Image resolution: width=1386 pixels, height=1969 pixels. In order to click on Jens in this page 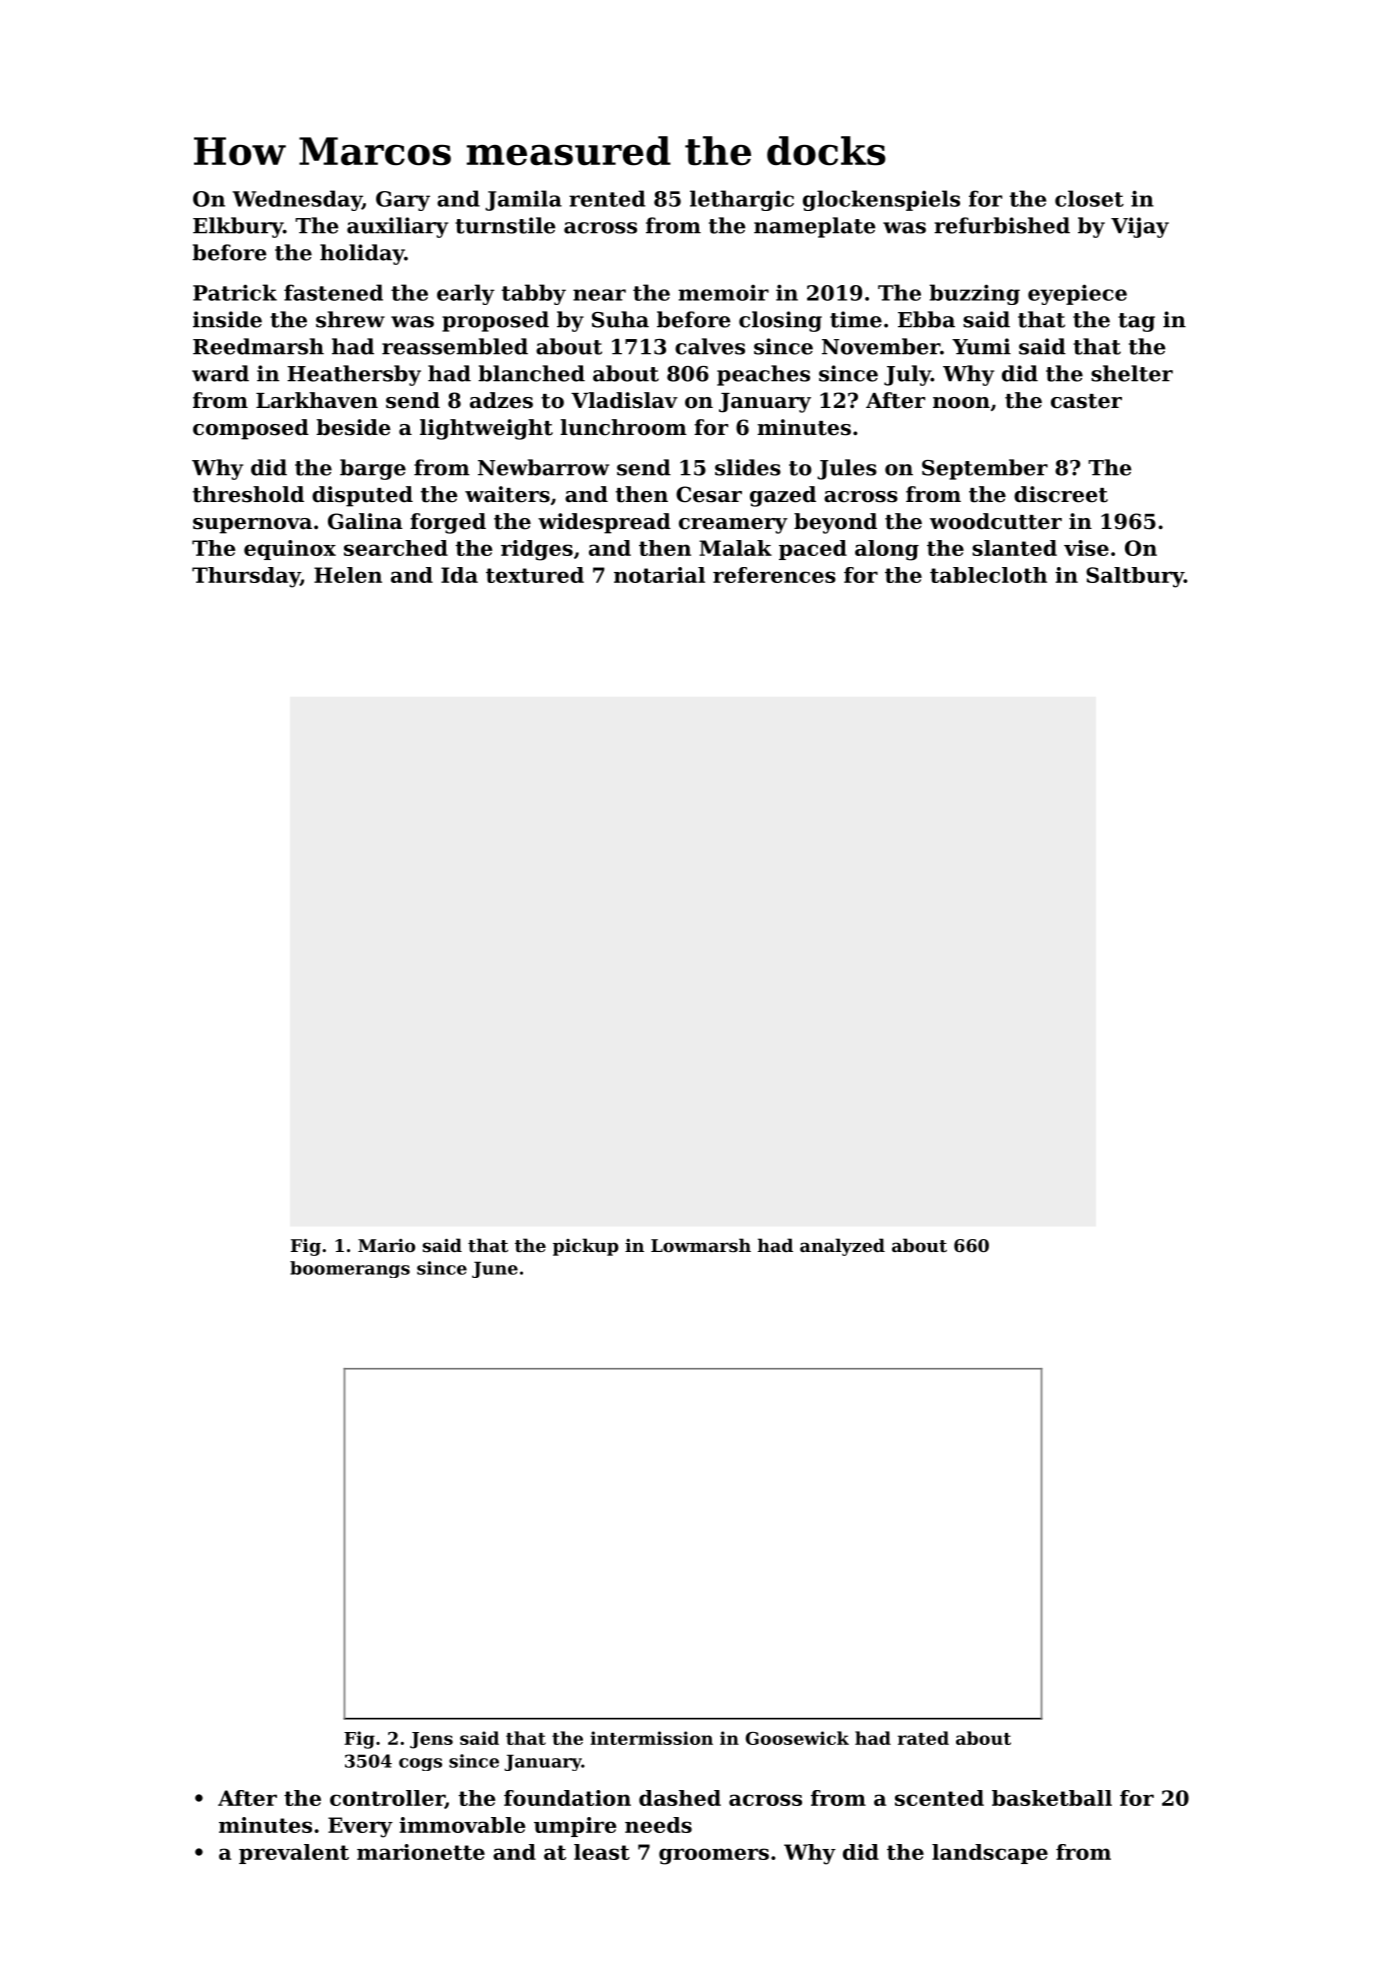, I will do `click(431, 1740)`.
